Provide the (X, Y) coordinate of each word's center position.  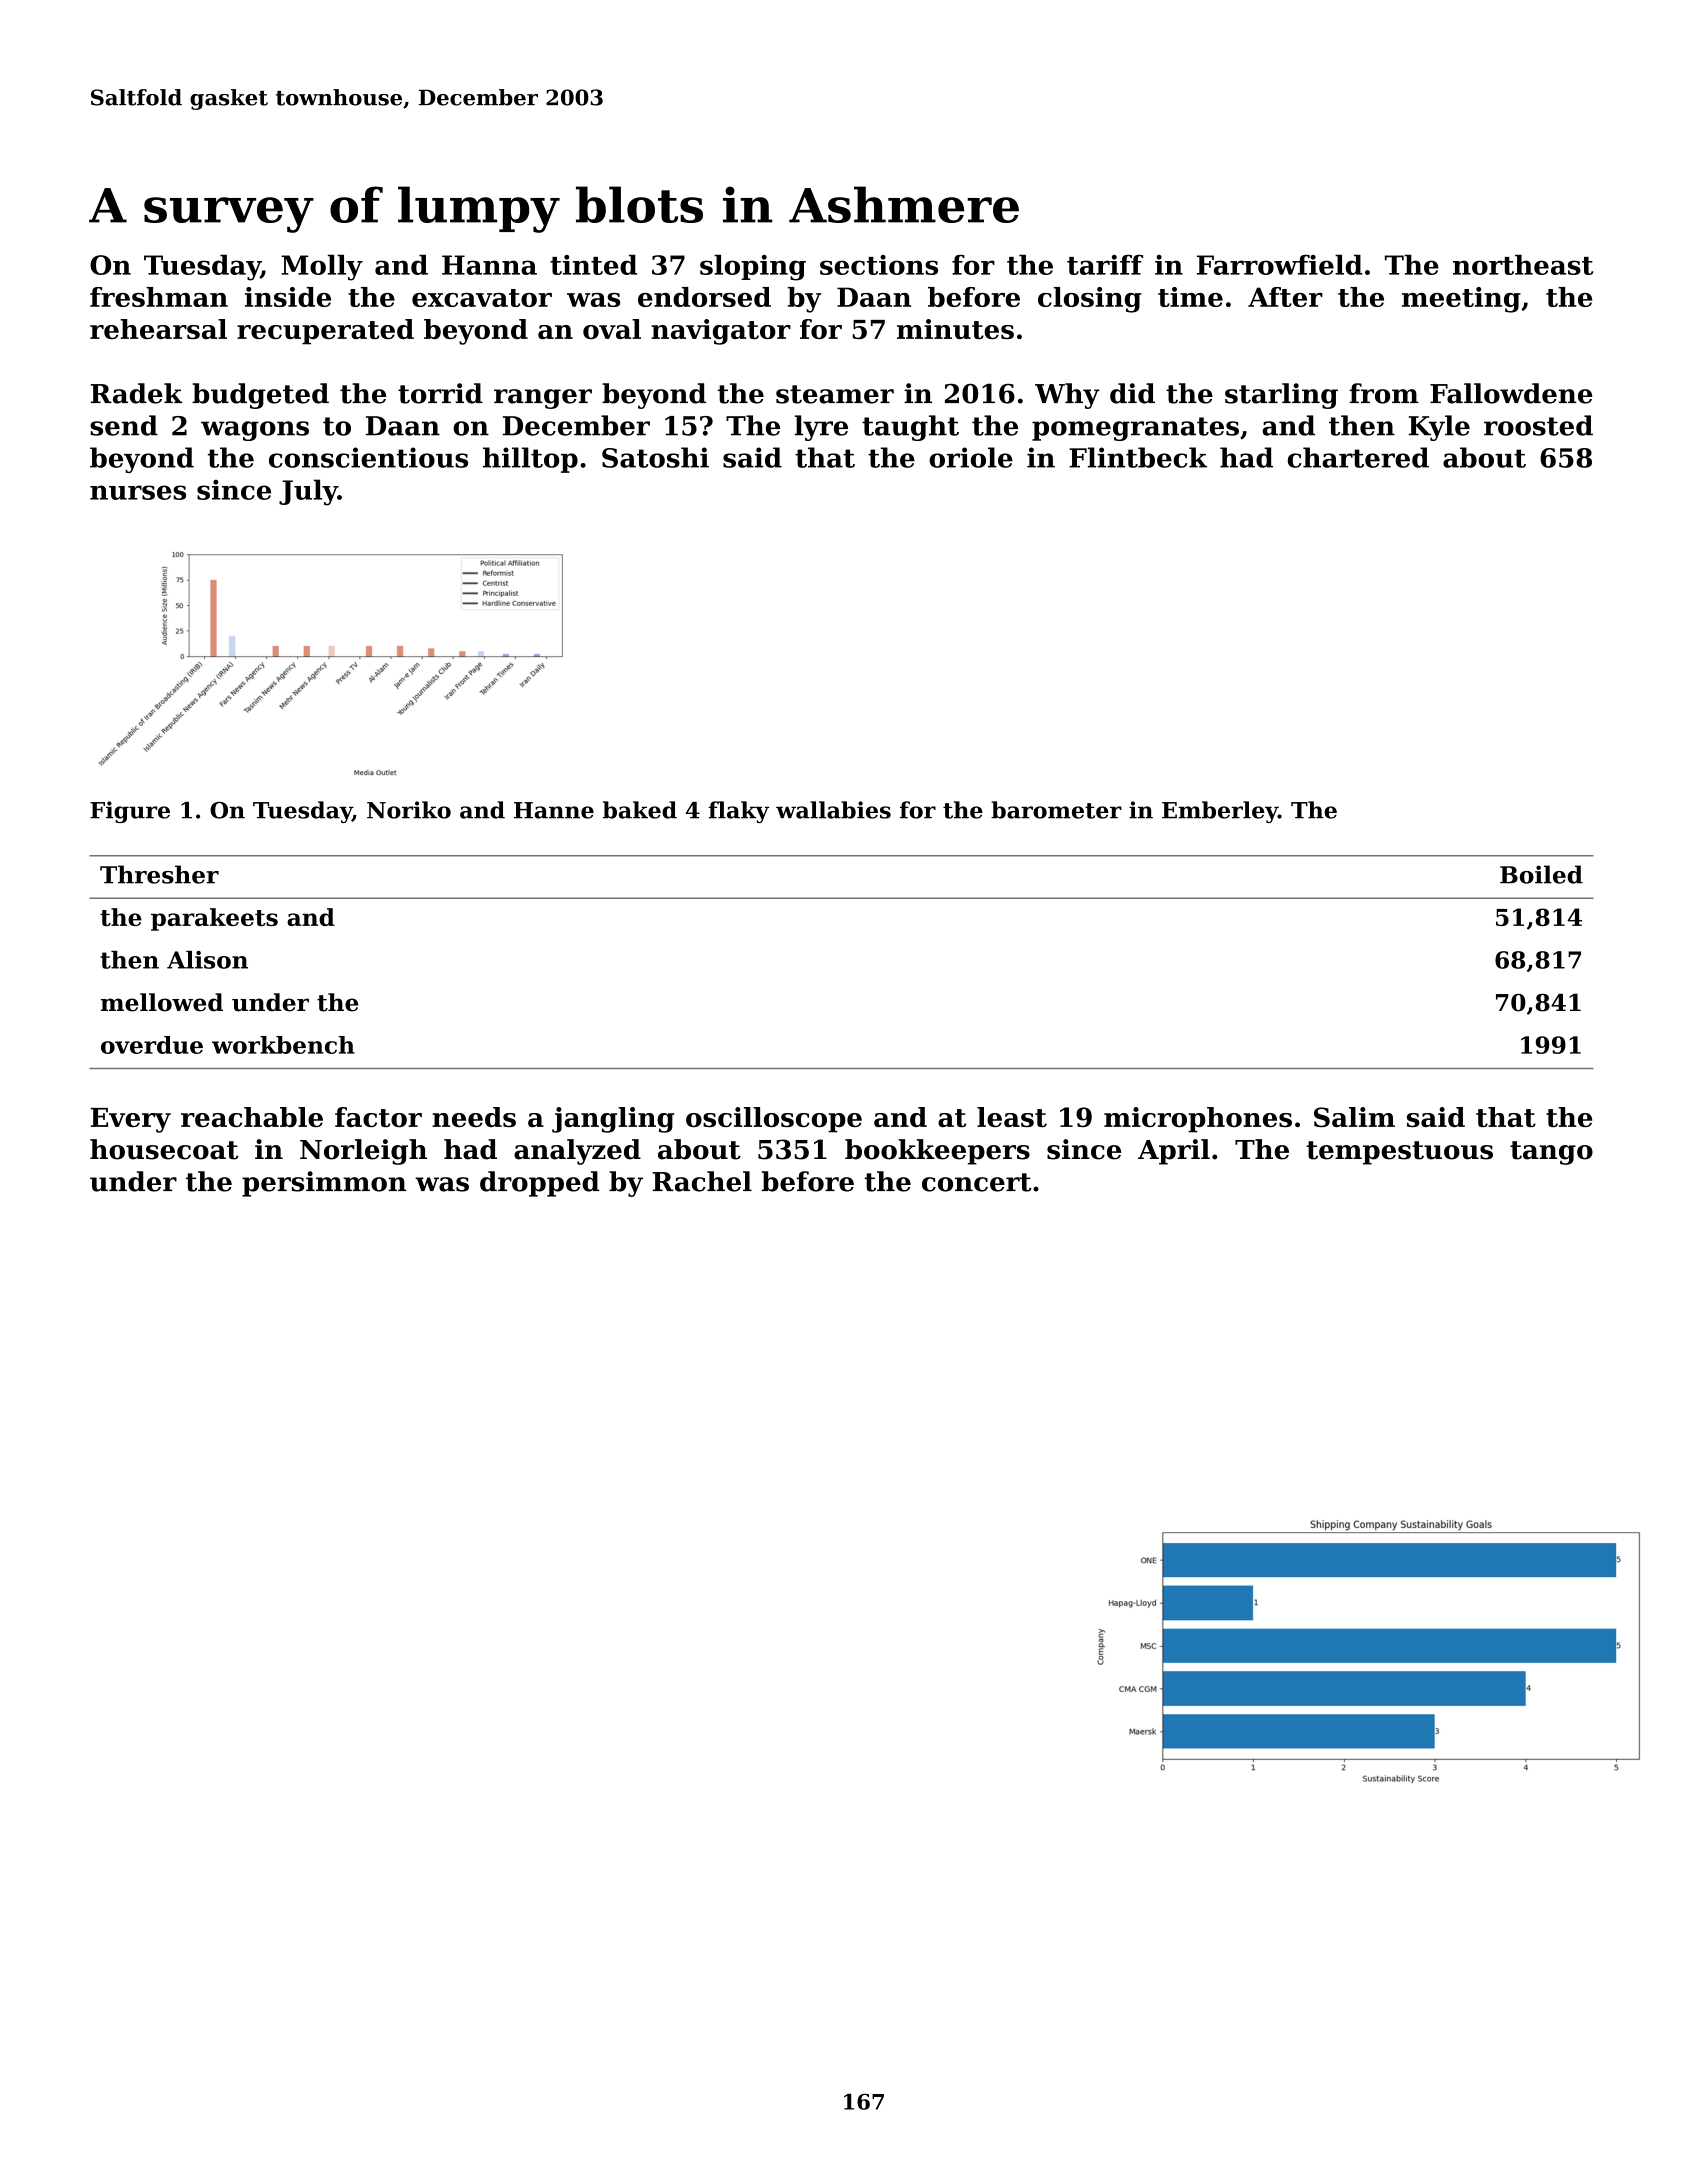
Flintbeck (1138, 457)
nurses (138, 492)
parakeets (214, 919)
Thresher (159, 874)
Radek (136, 393)
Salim (1354, 1117)
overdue (152, 1045)
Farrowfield (1280, 264)
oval (612, 329)
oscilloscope (774, 1120)
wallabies (833, 810)
